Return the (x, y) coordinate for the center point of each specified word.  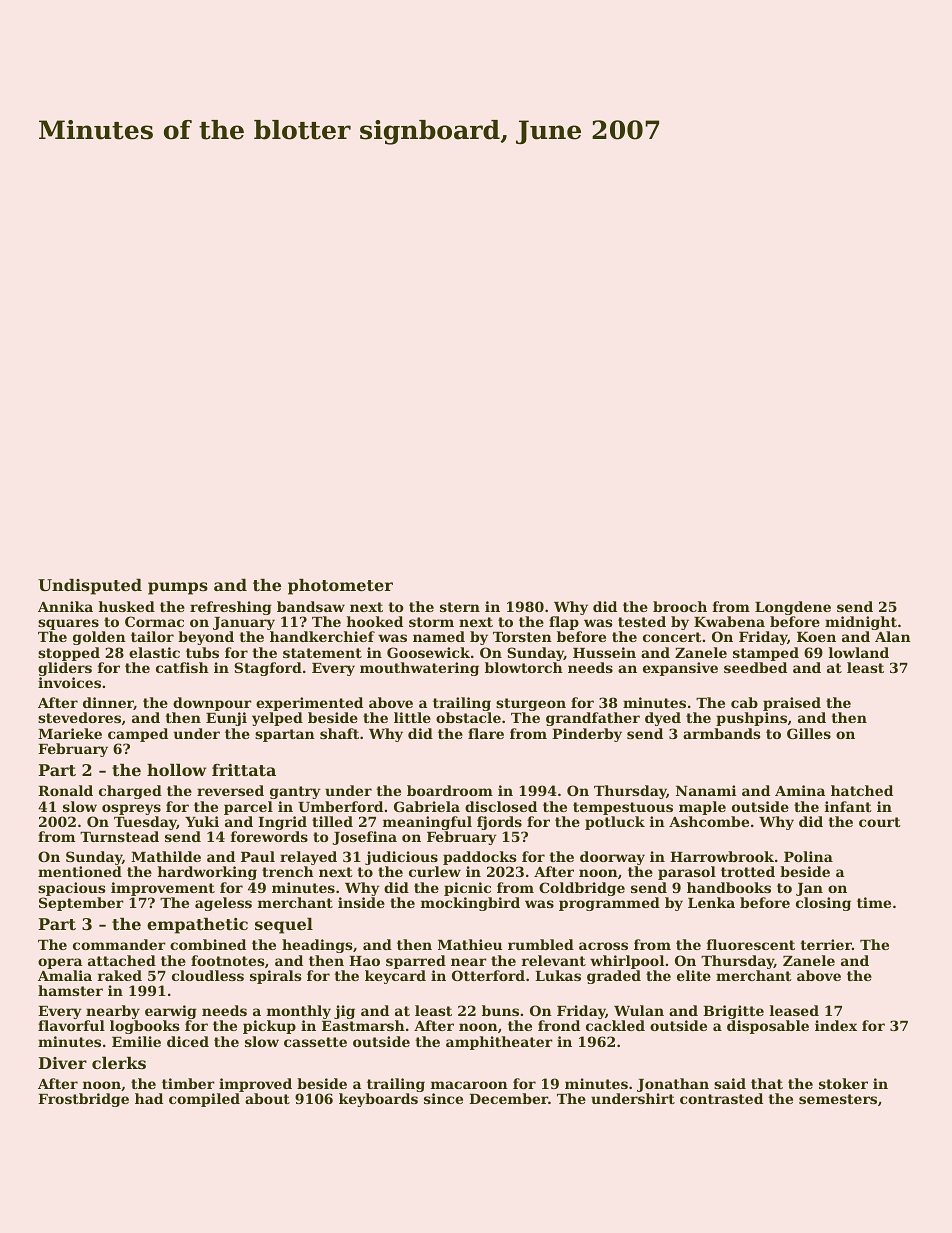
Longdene (793, 608)
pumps (178, 588)
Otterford (488, 975)
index (836, 1025)
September (81, 904)
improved (255, 1085)
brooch (680, 606)
